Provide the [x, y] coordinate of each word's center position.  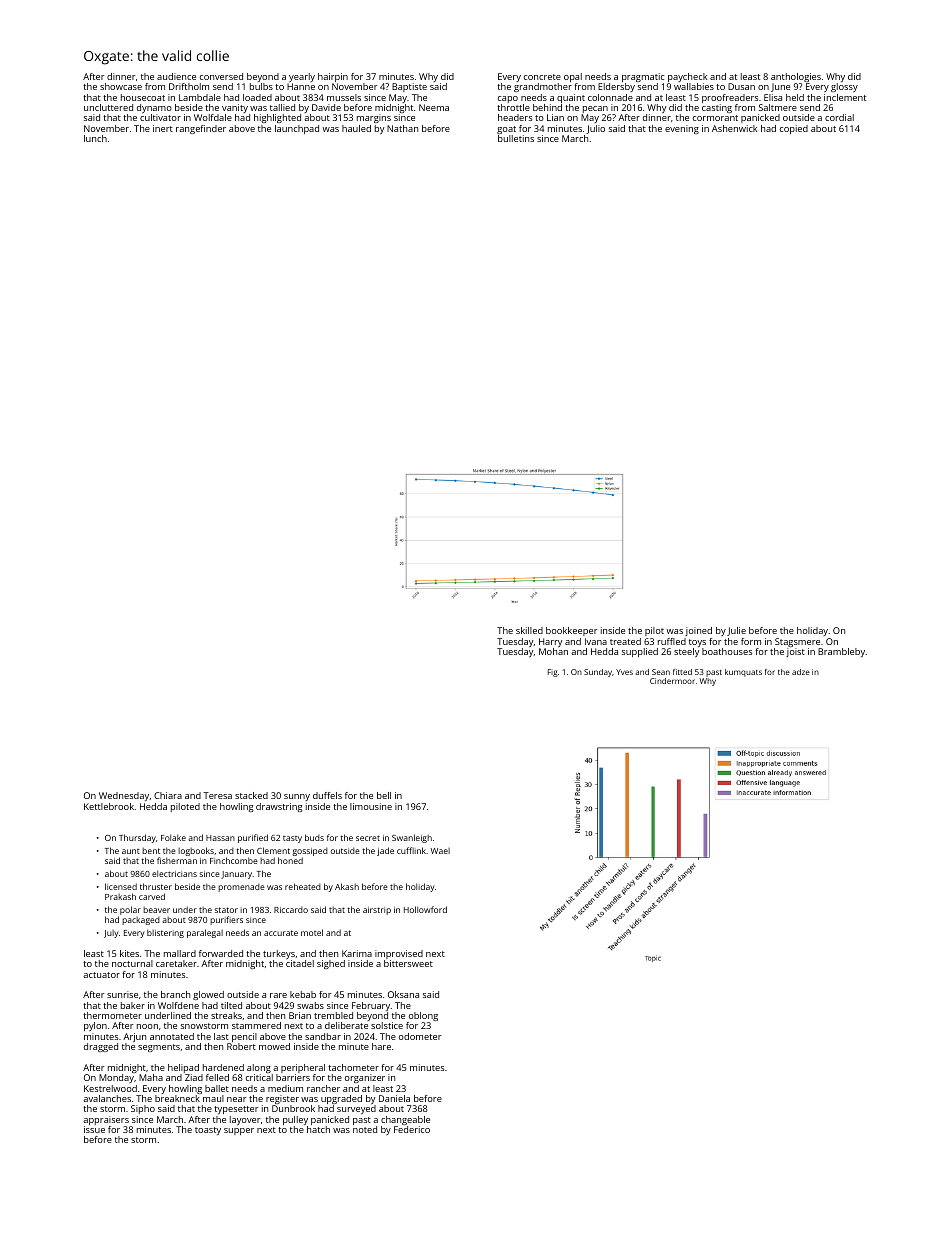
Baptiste [409, 87]
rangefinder [201, 129]
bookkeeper [571, 631]
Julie [736, 631]
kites [129, 953]
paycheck [687, 77]
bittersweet [408, 963]
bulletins [516, 138]
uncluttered [108, 107]
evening [682, 129]
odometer [420, 1036]
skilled [529, 630]
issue [94, 1129]
